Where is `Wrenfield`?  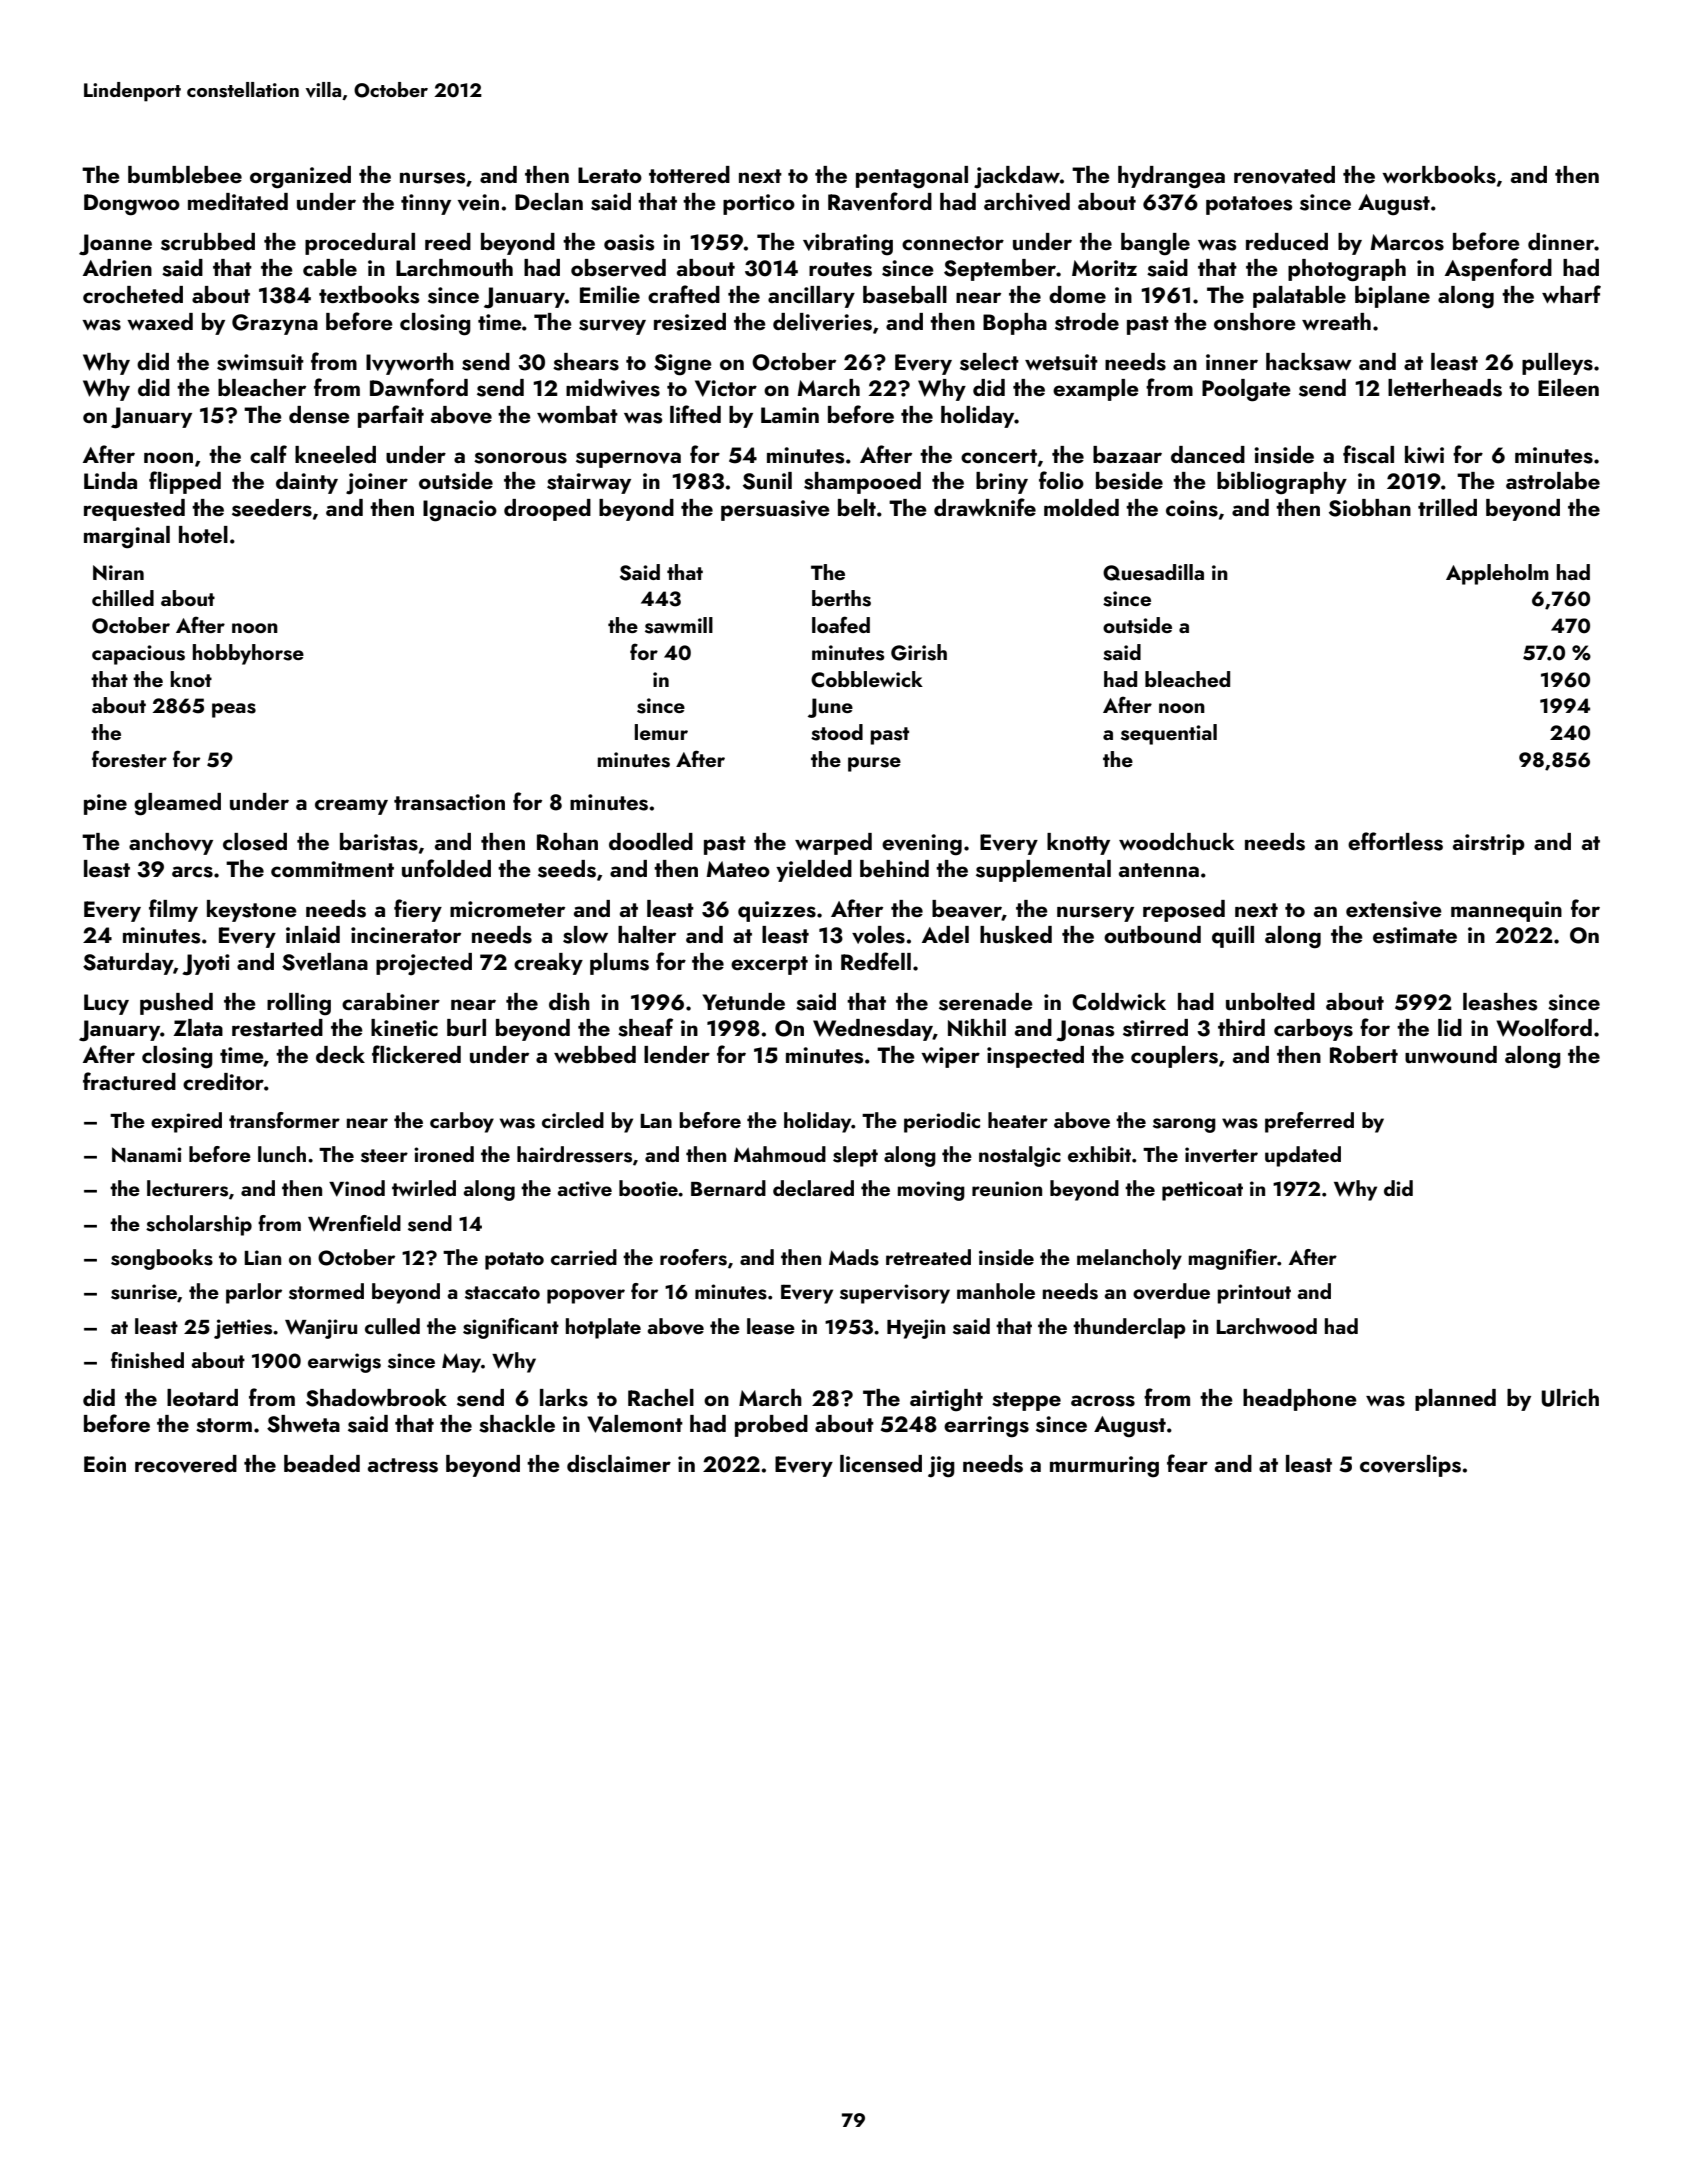
Wrenfield is located at coordinates (354, 1223).
